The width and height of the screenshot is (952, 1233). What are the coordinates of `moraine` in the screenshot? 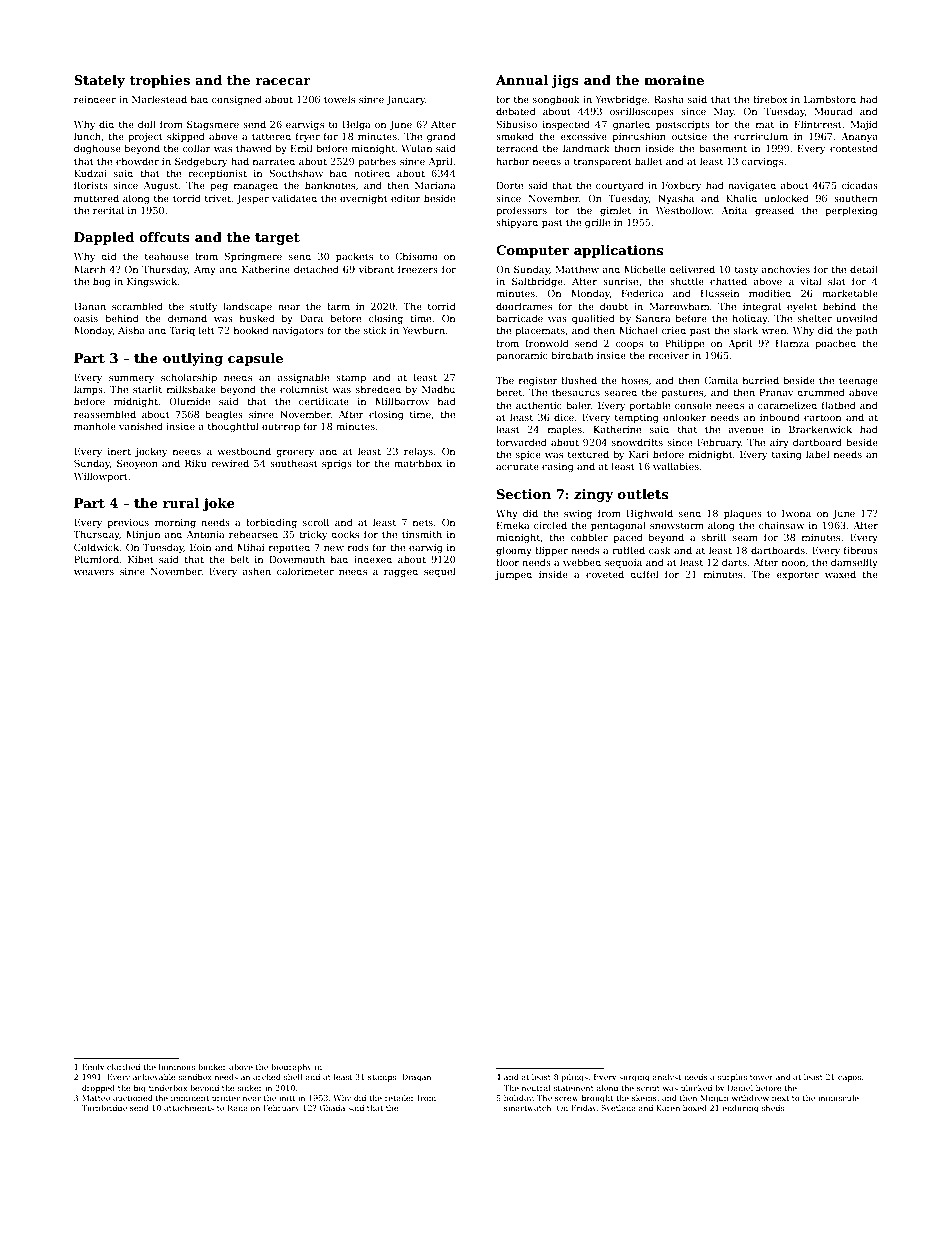 It's located at (674, 80).
